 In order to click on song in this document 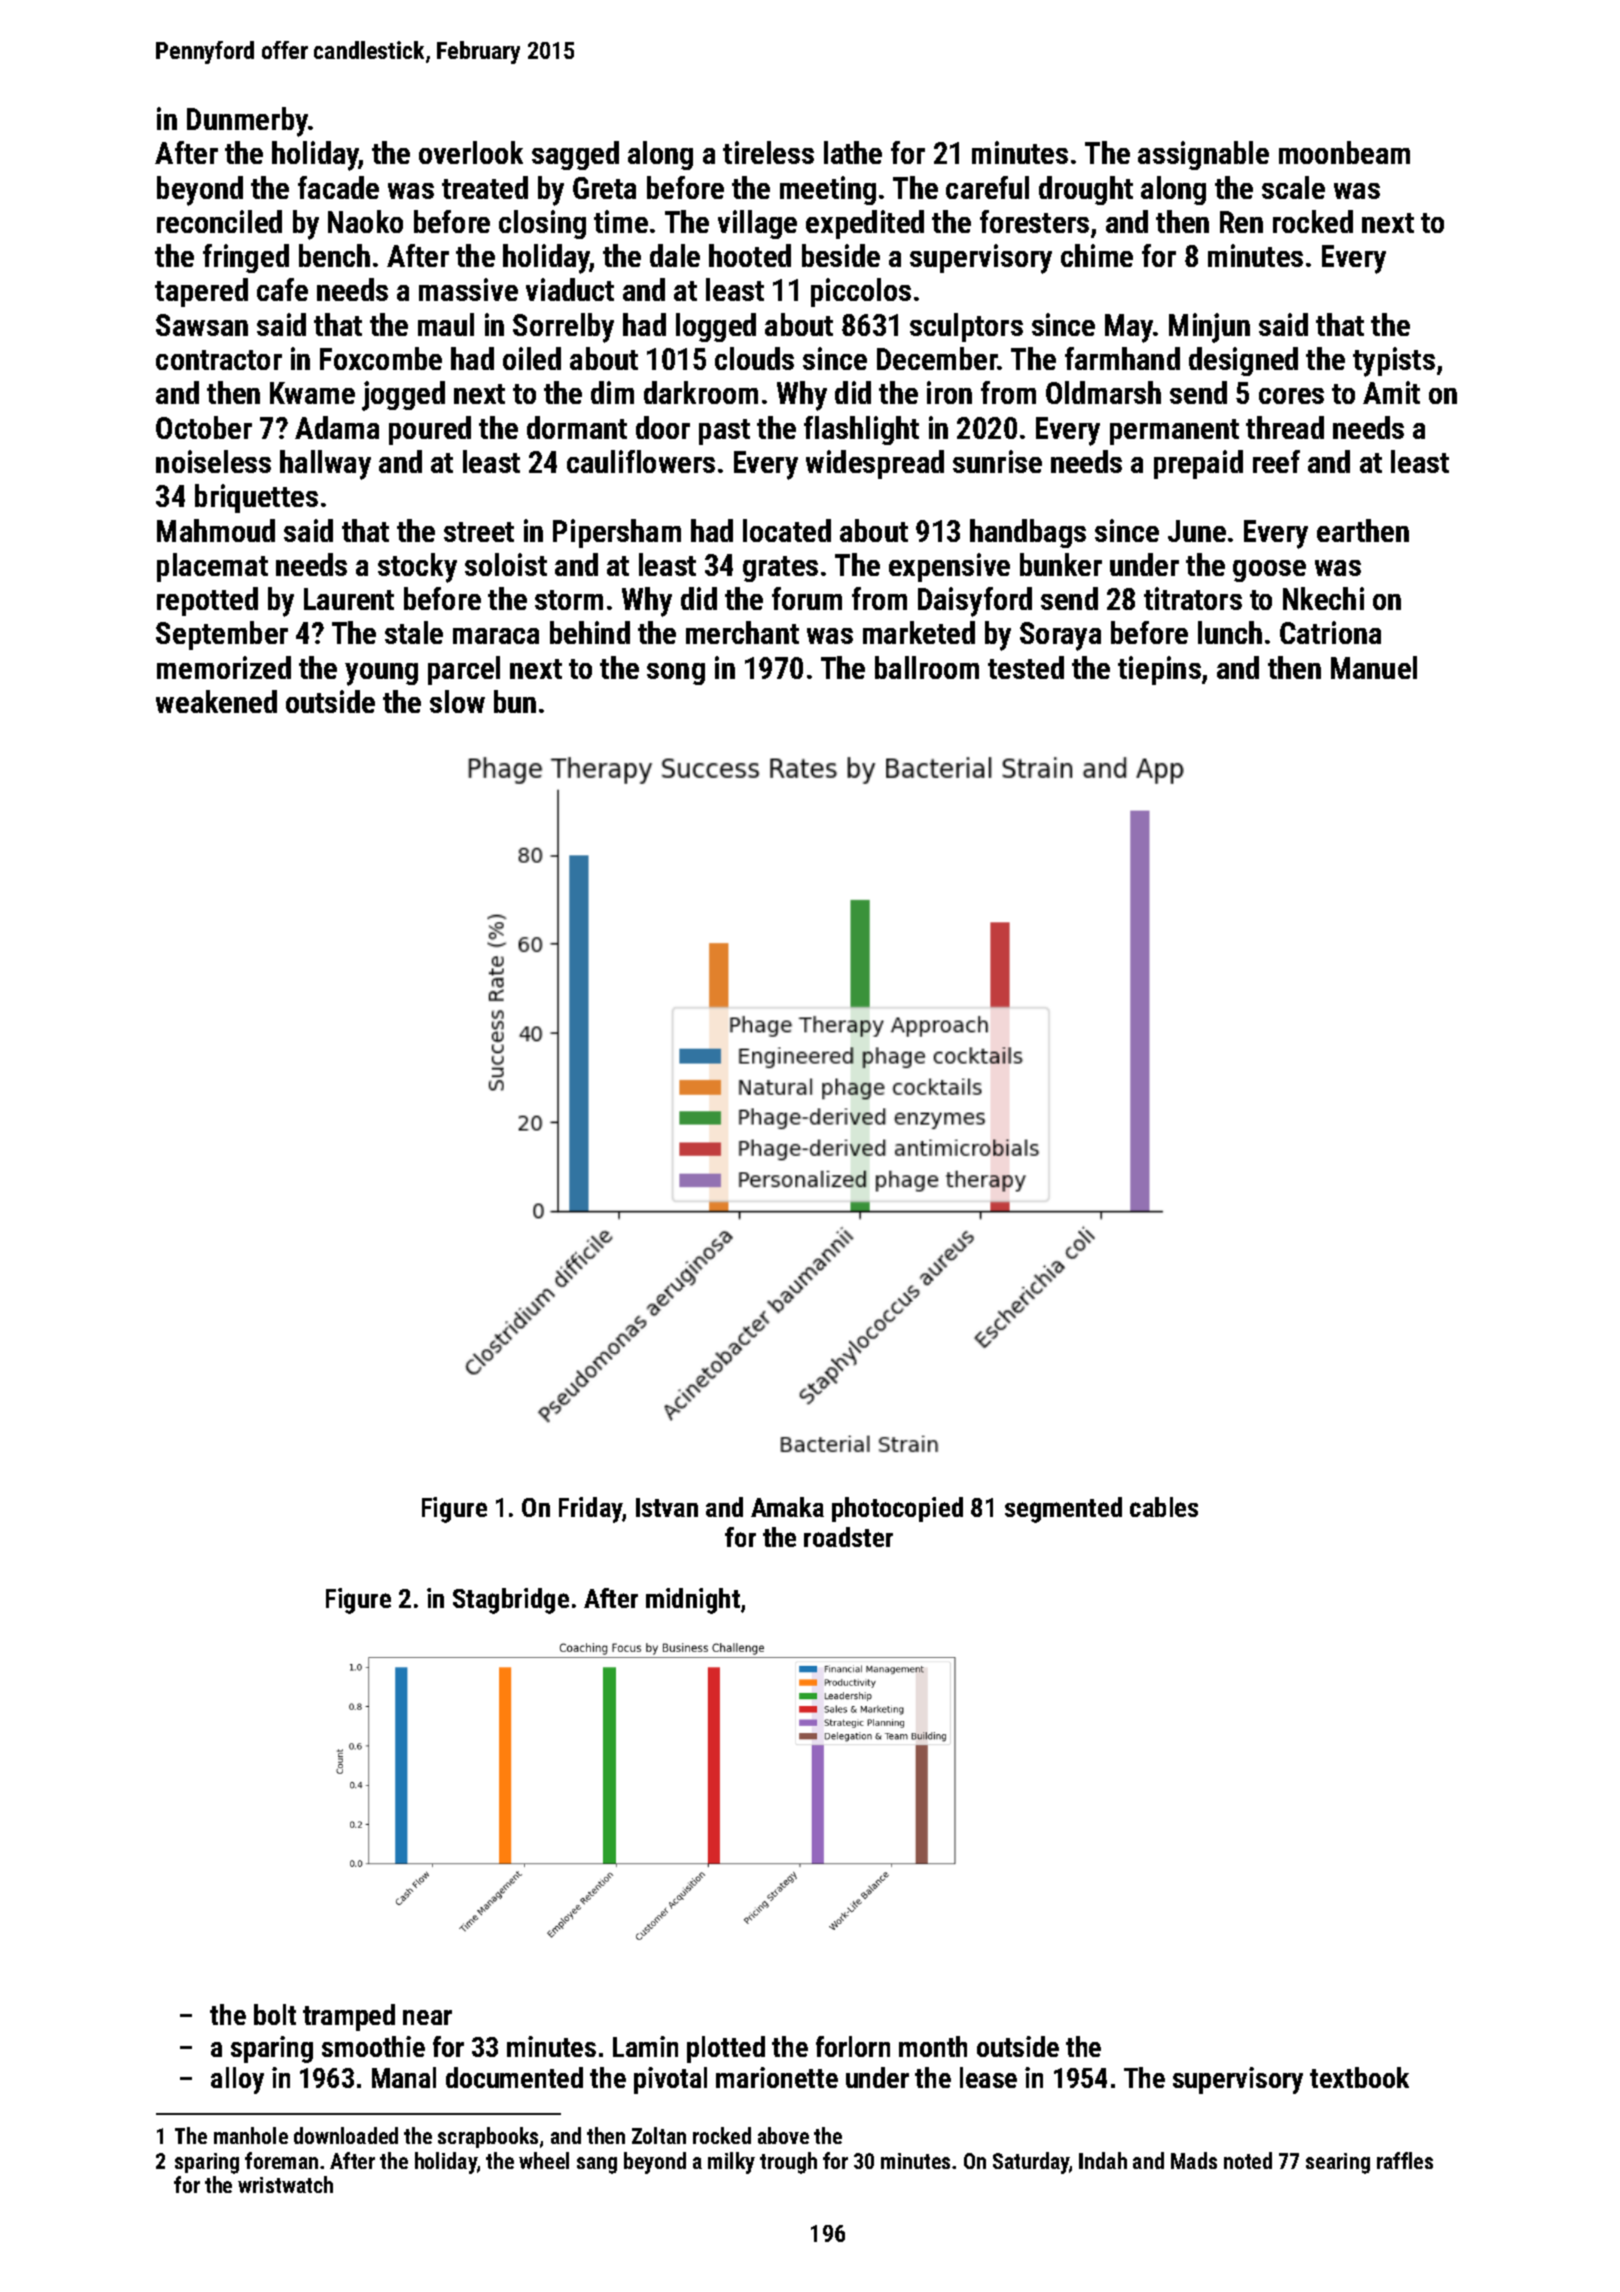, I will do `click(676, 674)`.
